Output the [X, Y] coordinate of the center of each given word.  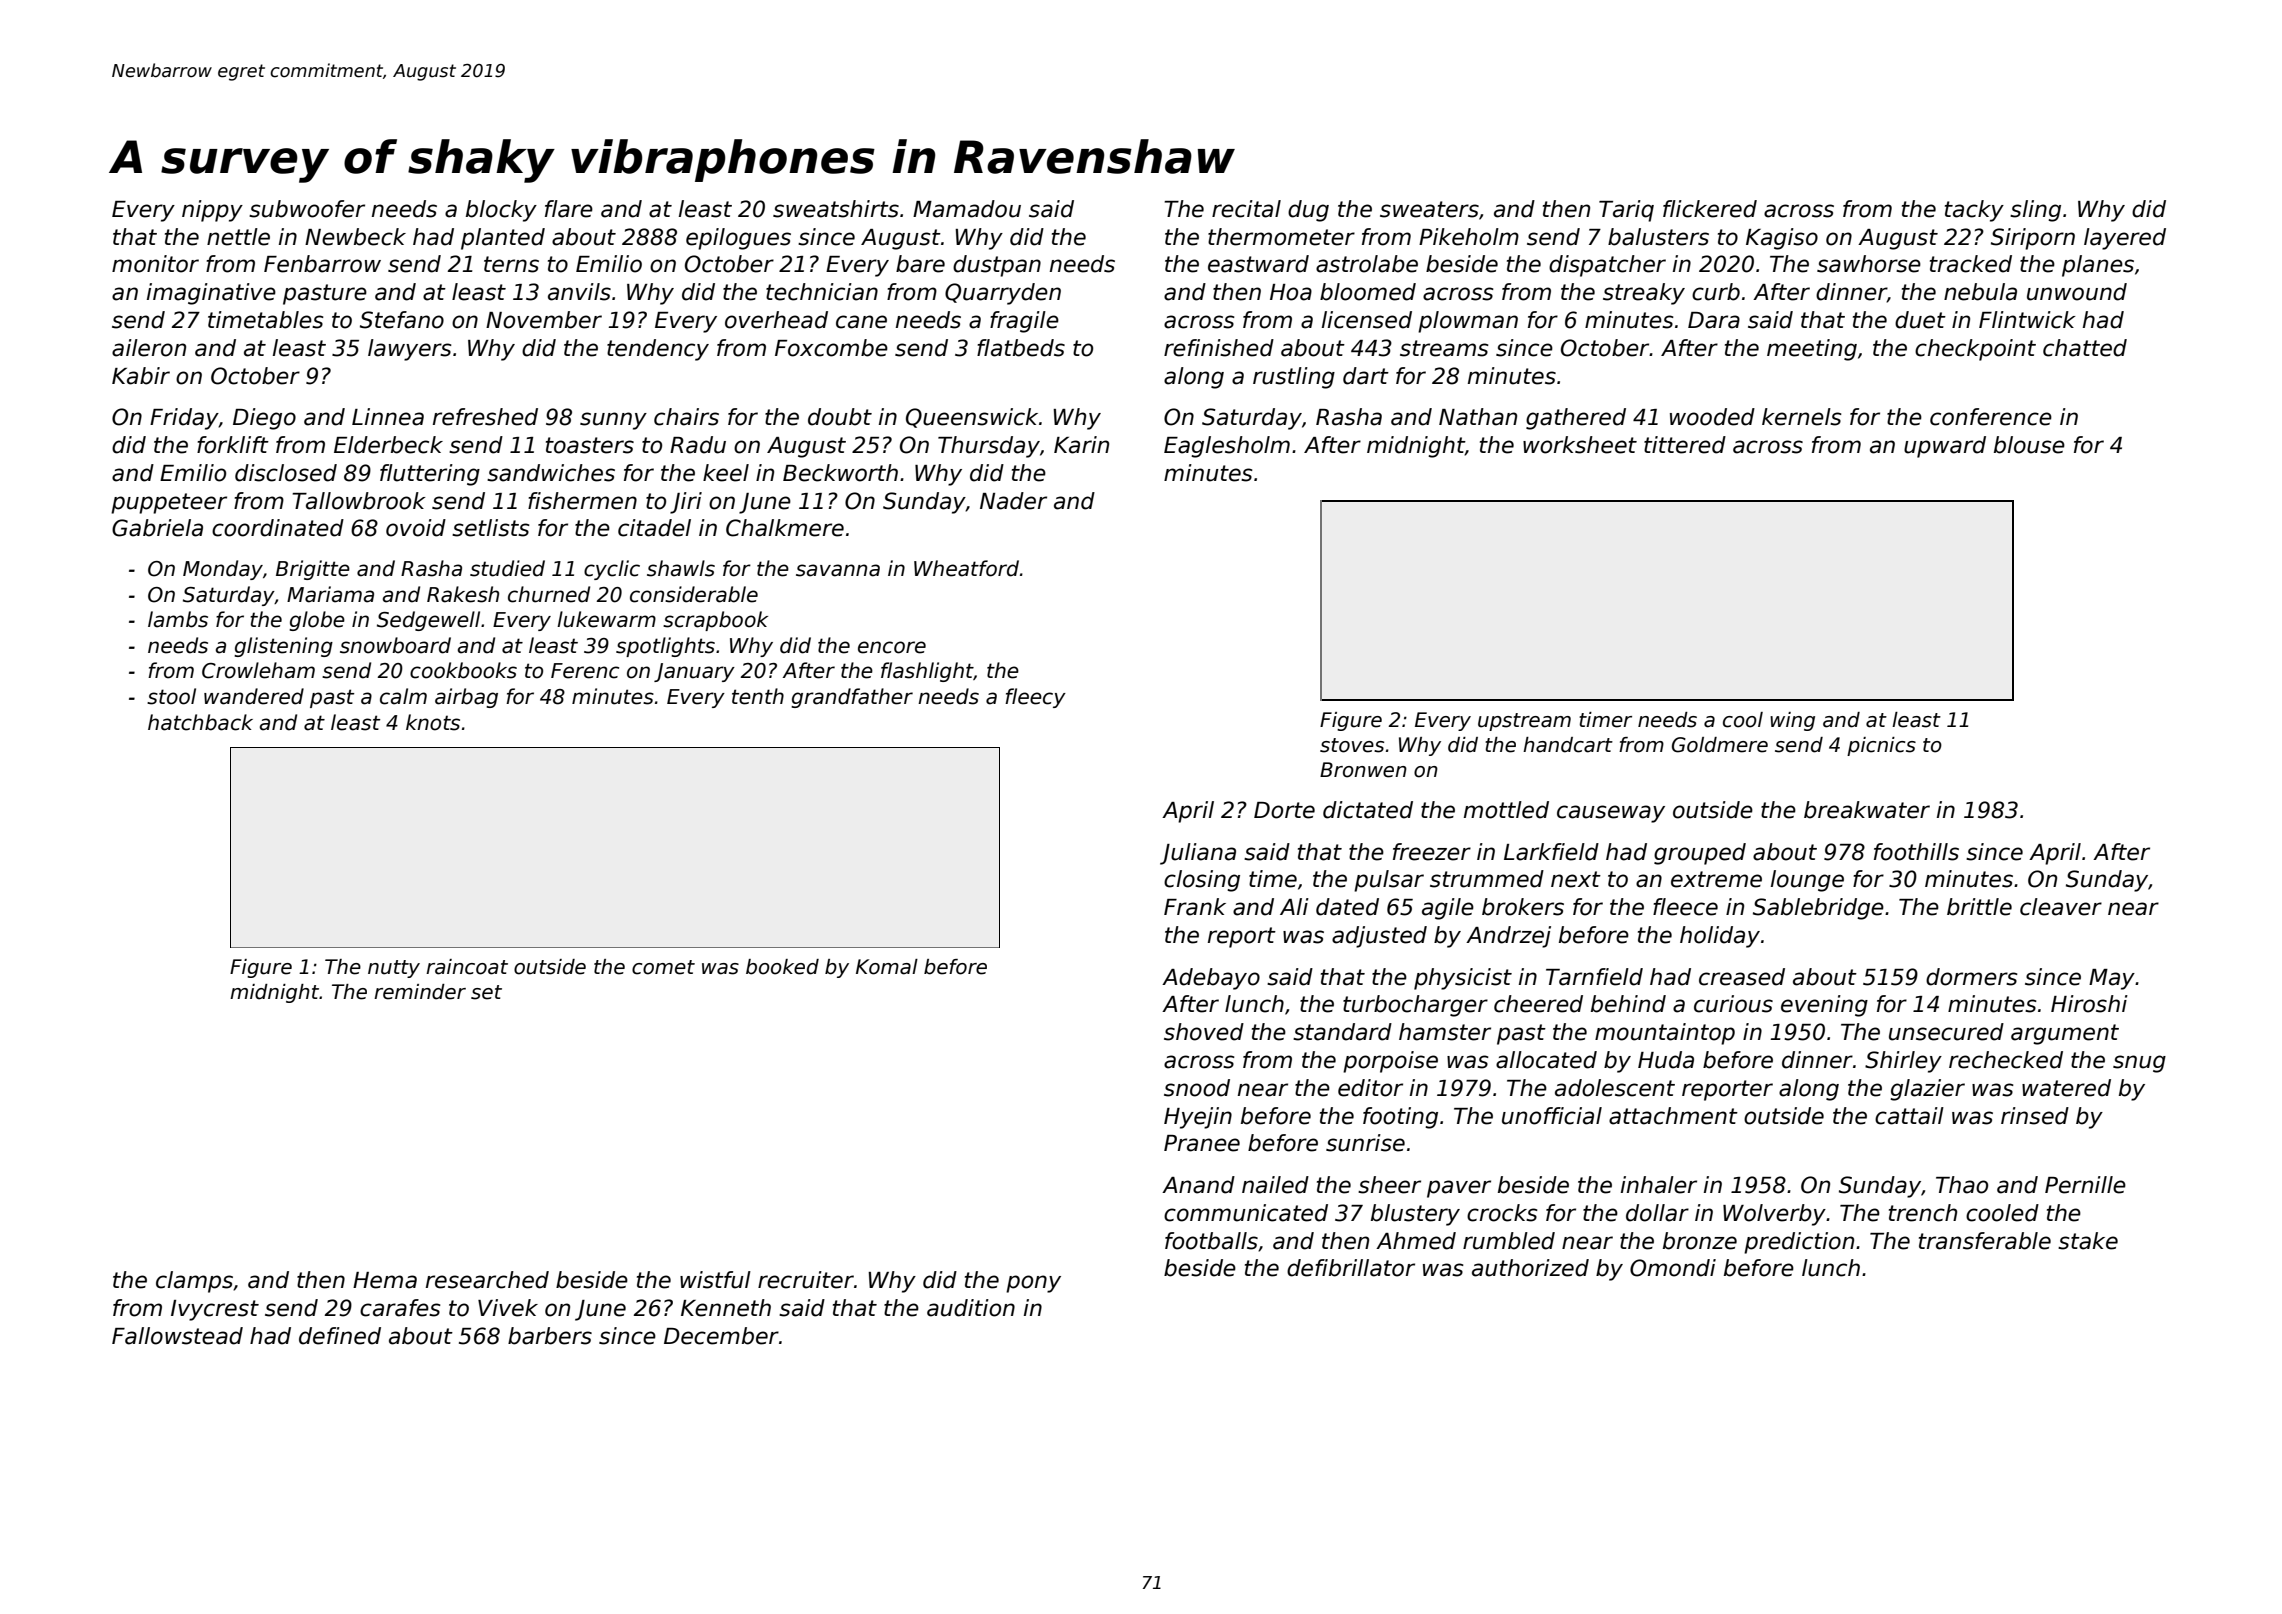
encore [892, 647]
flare [569, 209]
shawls [681, 568]
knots [433, 722]
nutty [394, 969]
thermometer [1281, 237]
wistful [715, 1280]
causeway [1611, 814]
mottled [1506, 810]
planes [2098, 266]
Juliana [1198, 854]
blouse [2029, 445]
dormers [1972, 977]
